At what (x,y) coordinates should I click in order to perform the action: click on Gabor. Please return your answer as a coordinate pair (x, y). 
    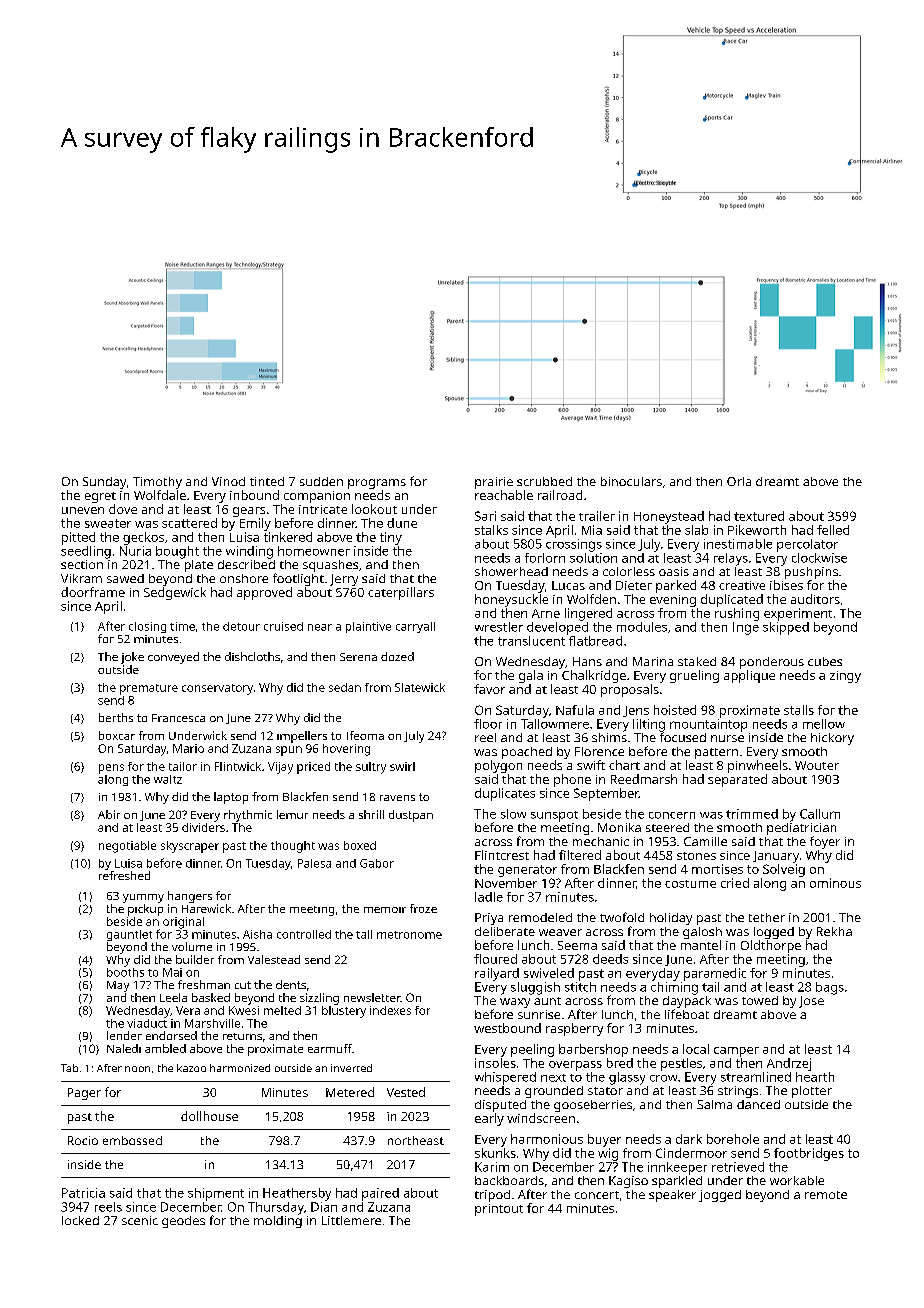
    Looking at the image, I should click on (377, 863).
